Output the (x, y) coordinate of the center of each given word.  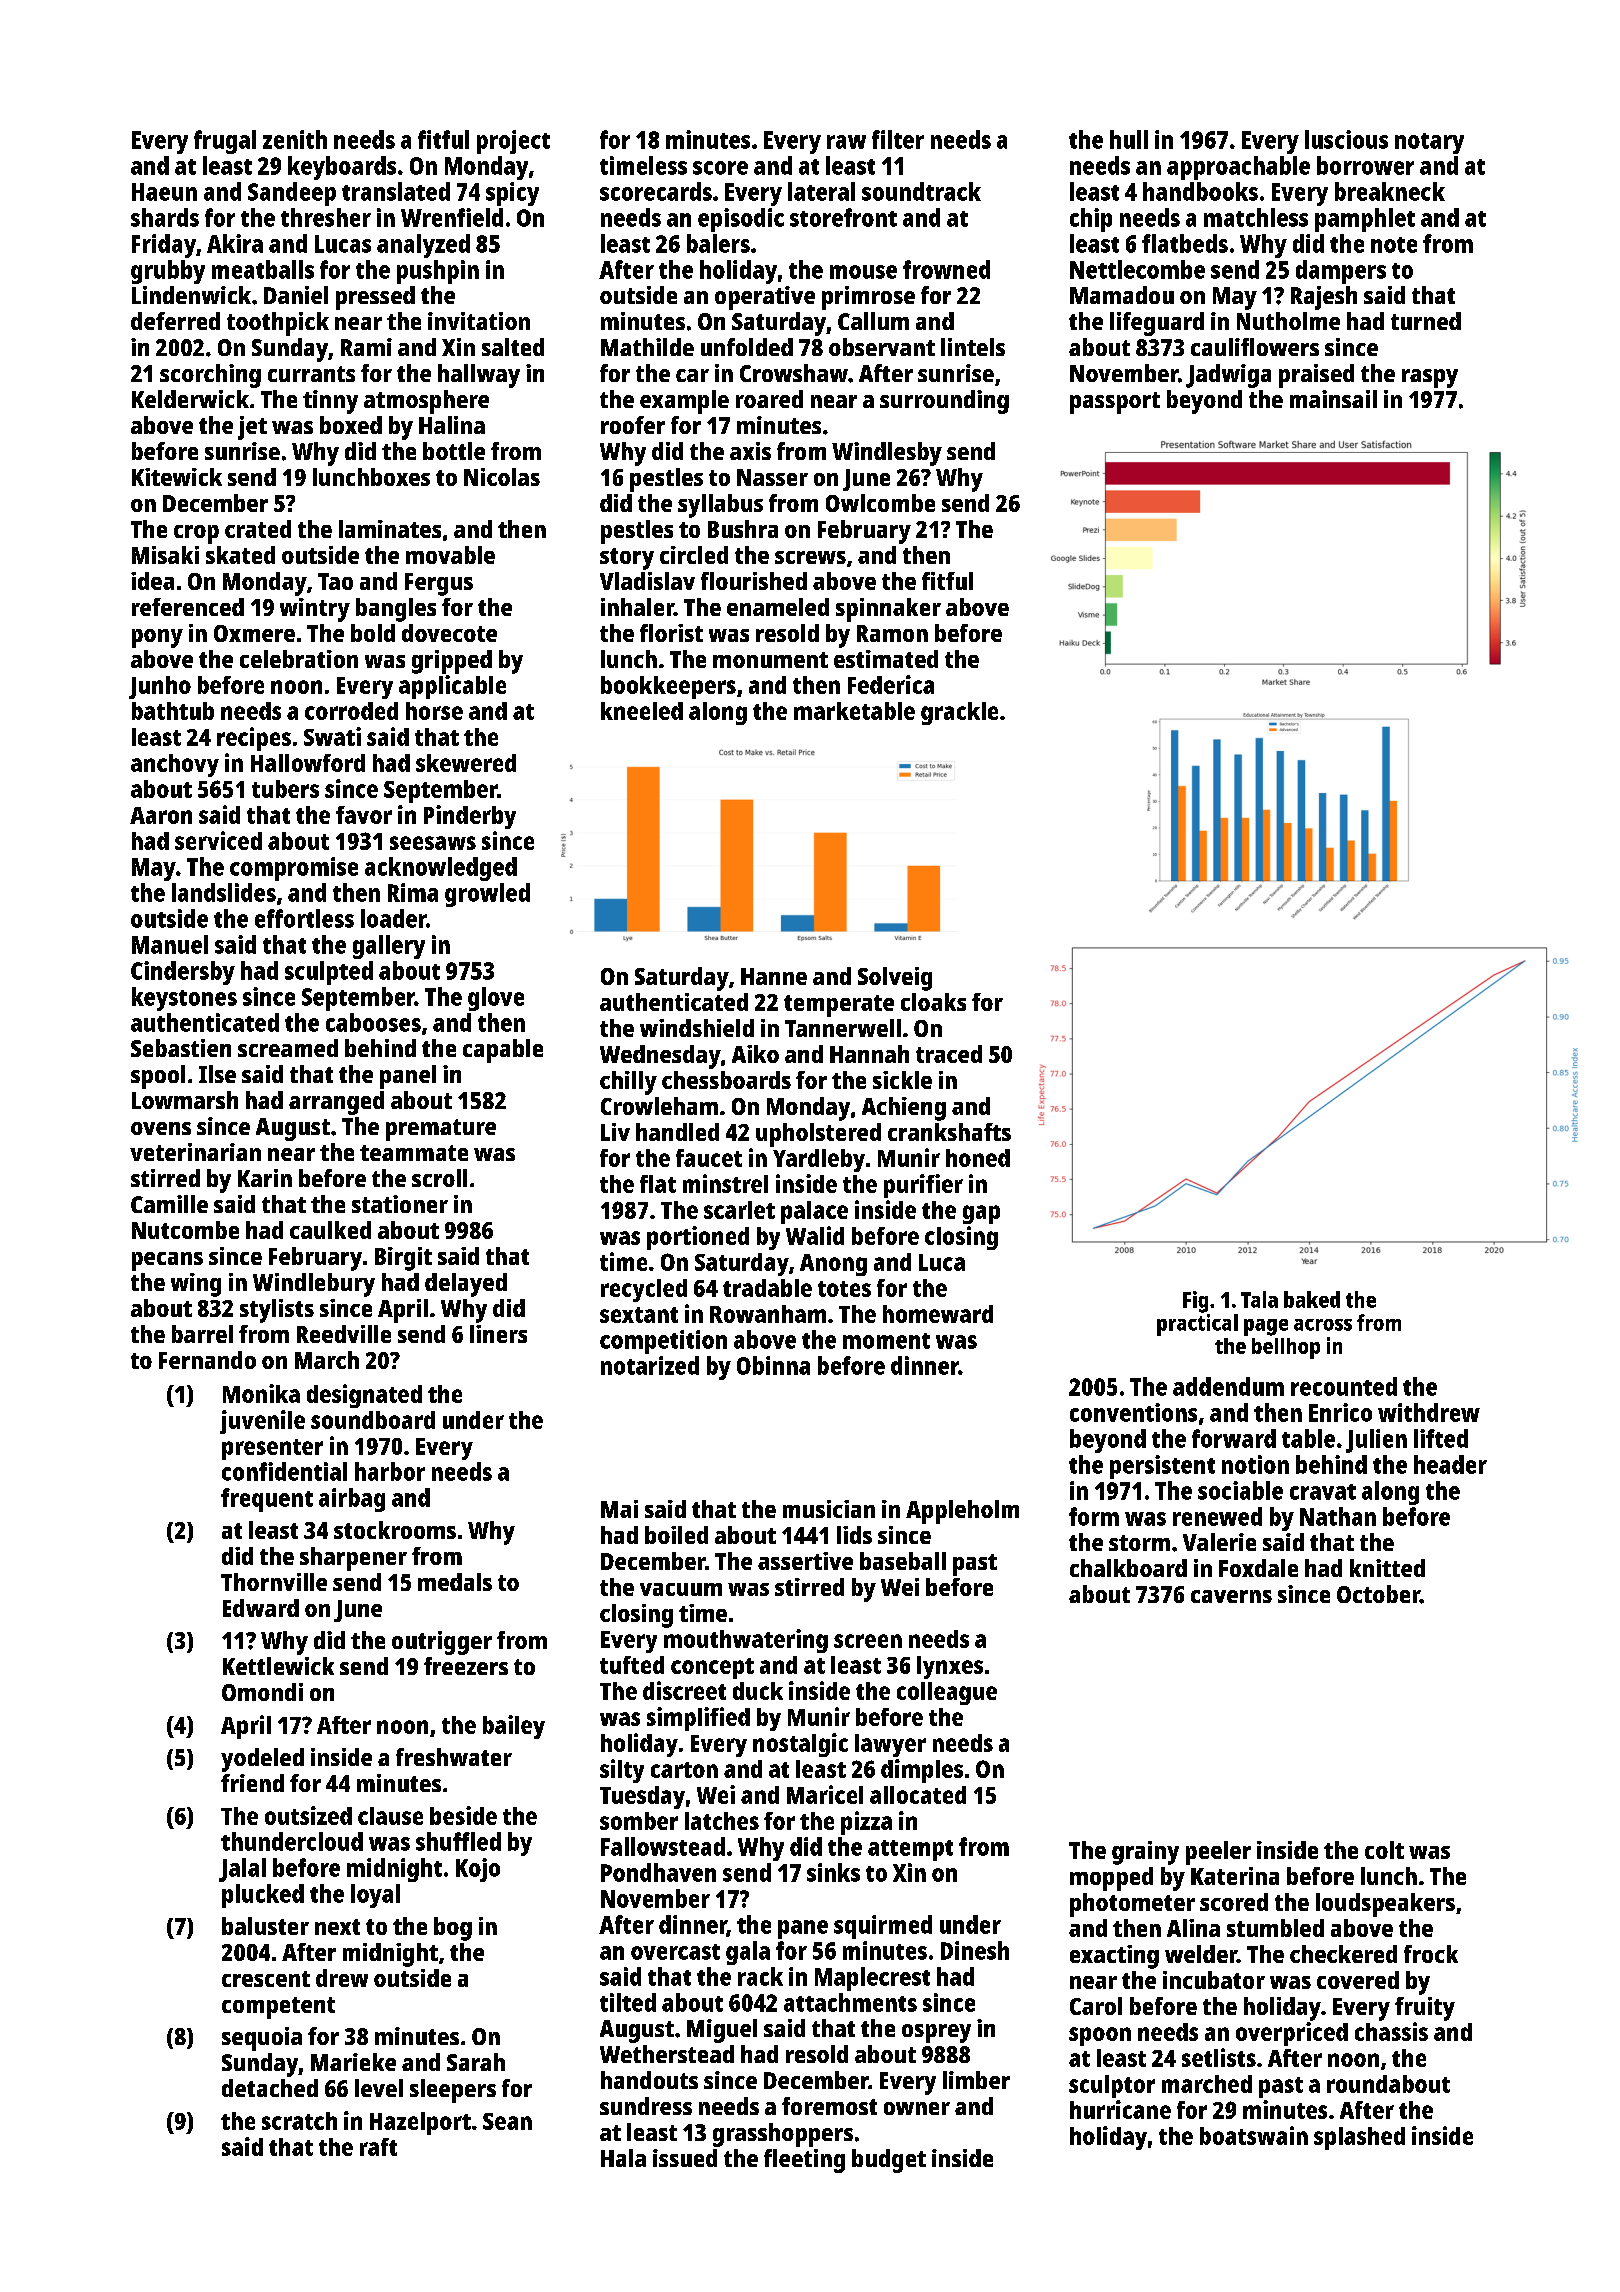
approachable (1238, 168)
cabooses (373, 1022)
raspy (1430, 378)
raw (846, 142)
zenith (295, 139)
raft (378, 2147)
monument (770, 660)
